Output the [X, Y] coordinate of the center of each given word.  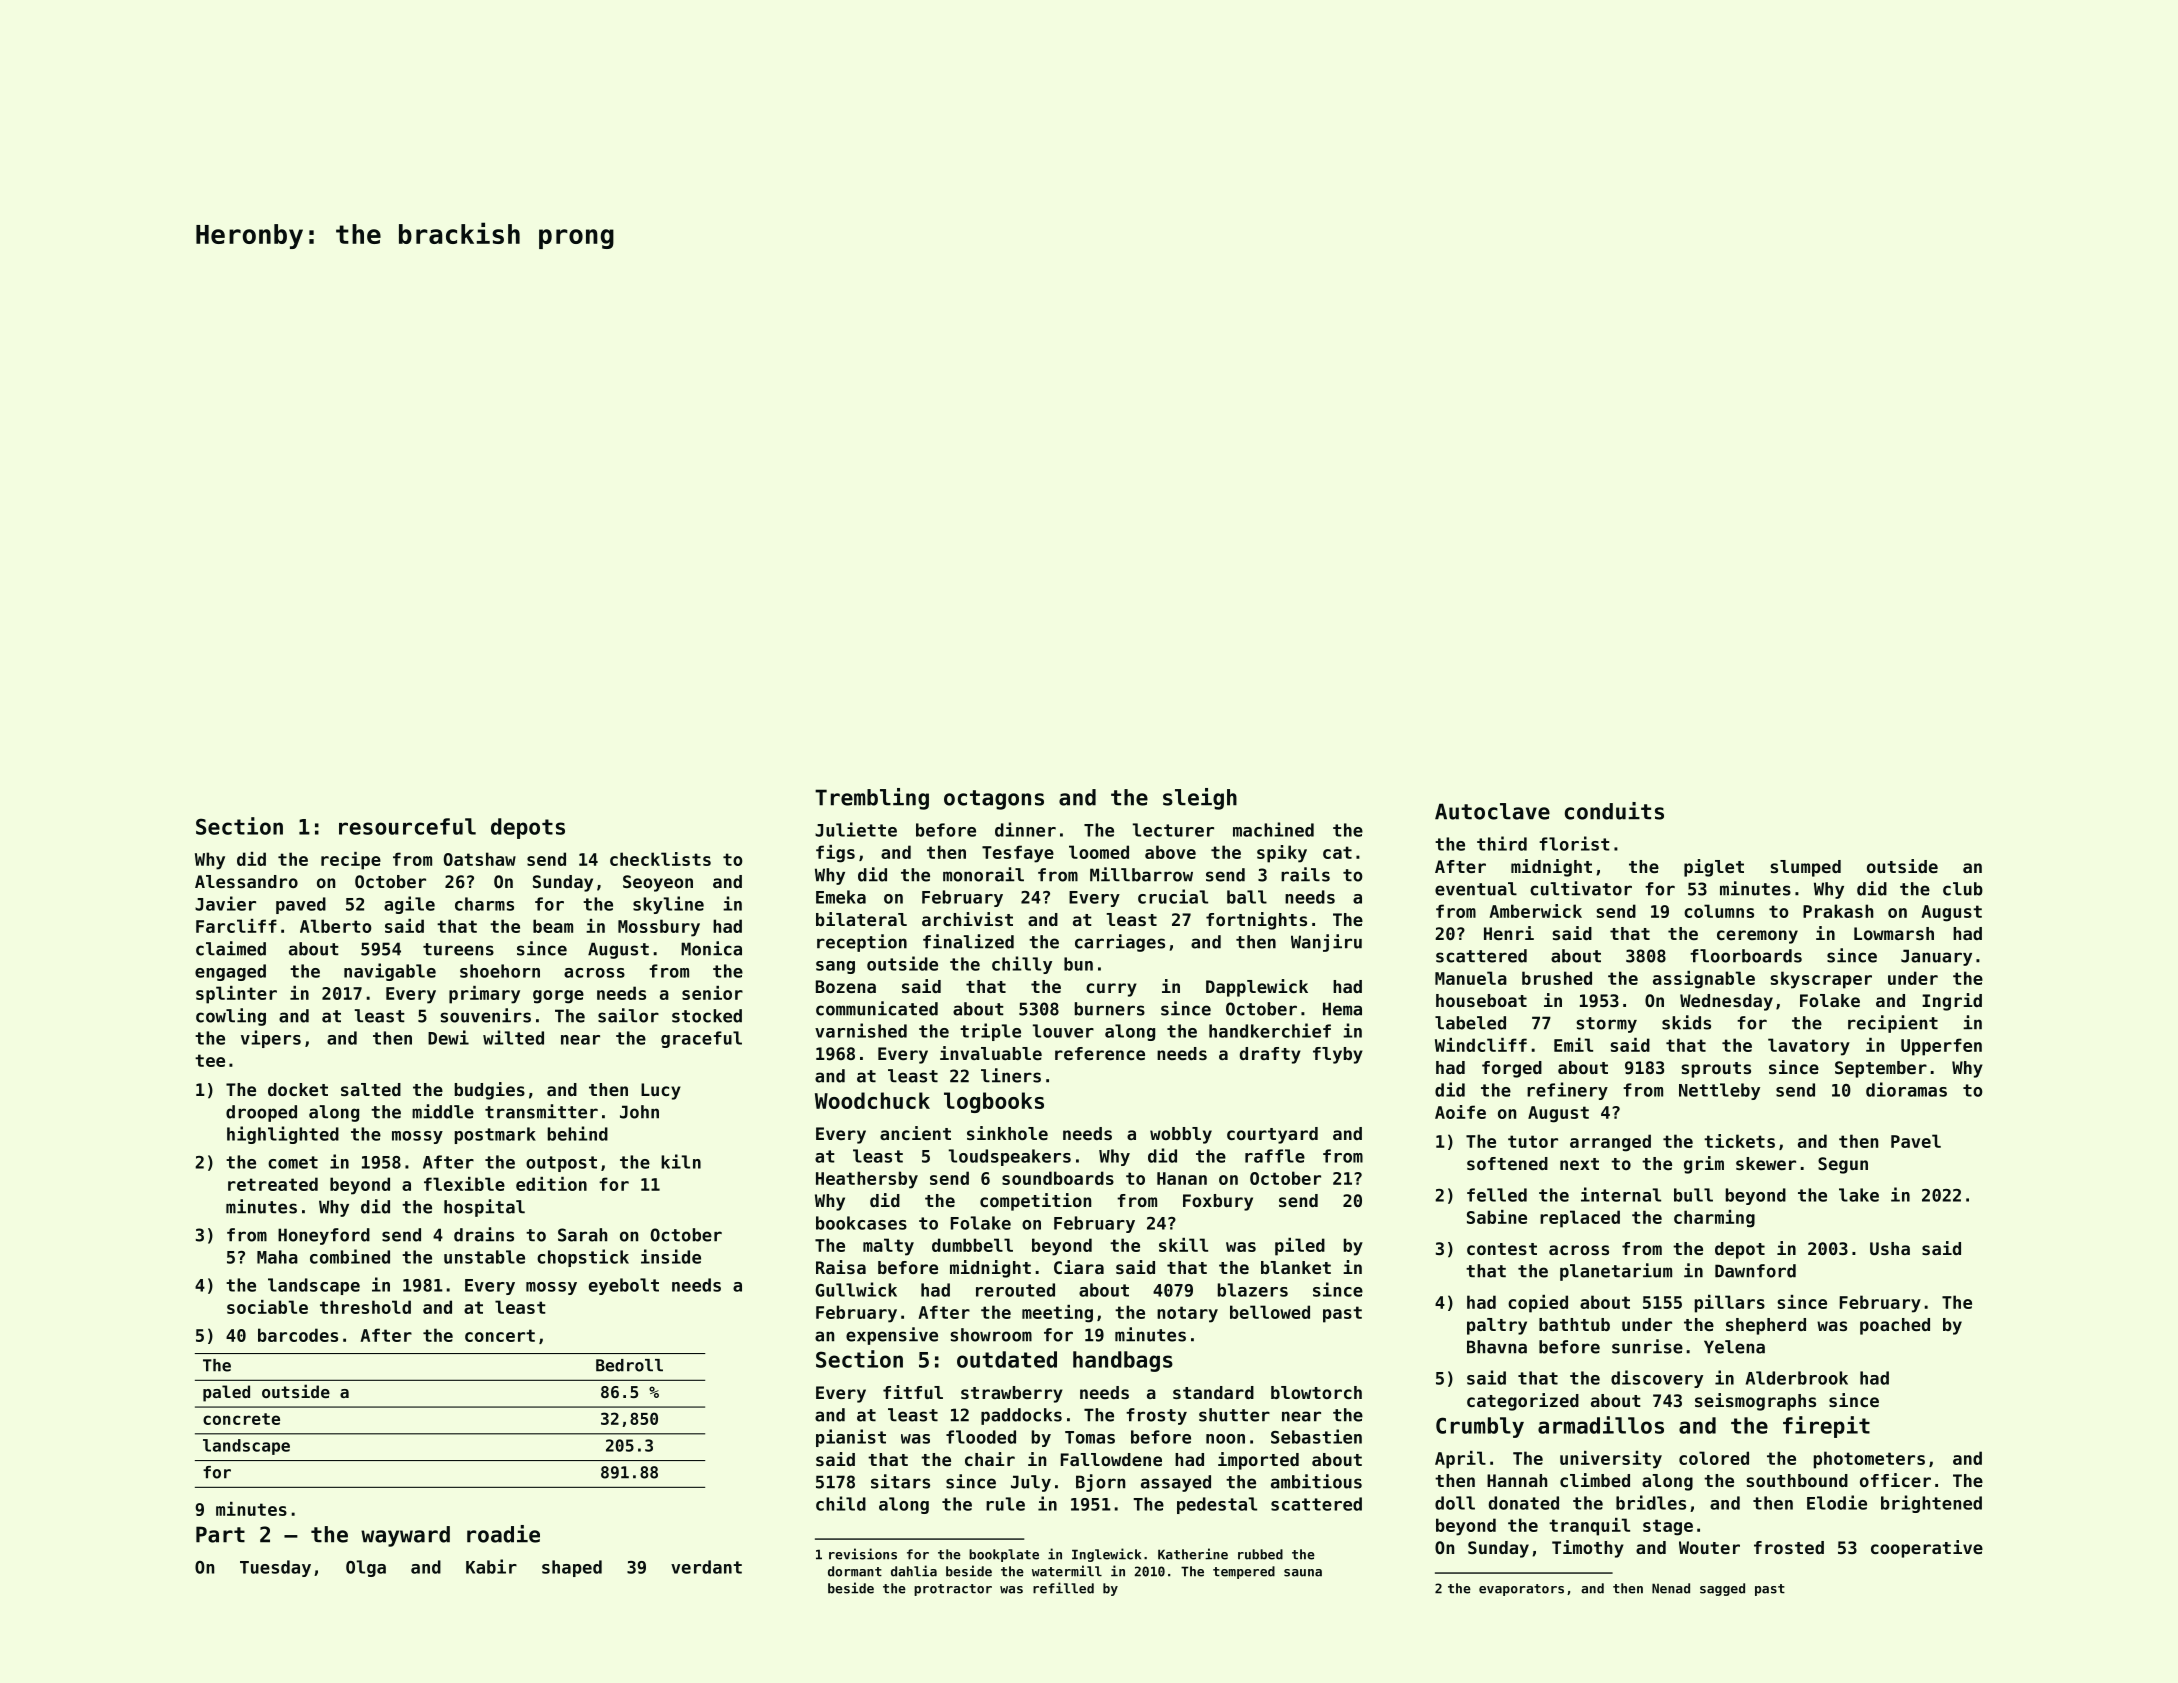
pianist [851, 1438]
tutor [1533, 1141]
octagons [994, 800]
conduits [1614, 811]
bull [1693, 1195]
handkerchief [1270, 1030]
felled [1497, 1195]
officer [1895, 1480]
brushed [1557, 978]
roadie [503, 1534]
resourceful [407, 826]
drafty [1270, 1055]
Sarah [582, 1235]
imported [1258, 1461]
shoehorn [500, 971]
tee [210, 1060]
